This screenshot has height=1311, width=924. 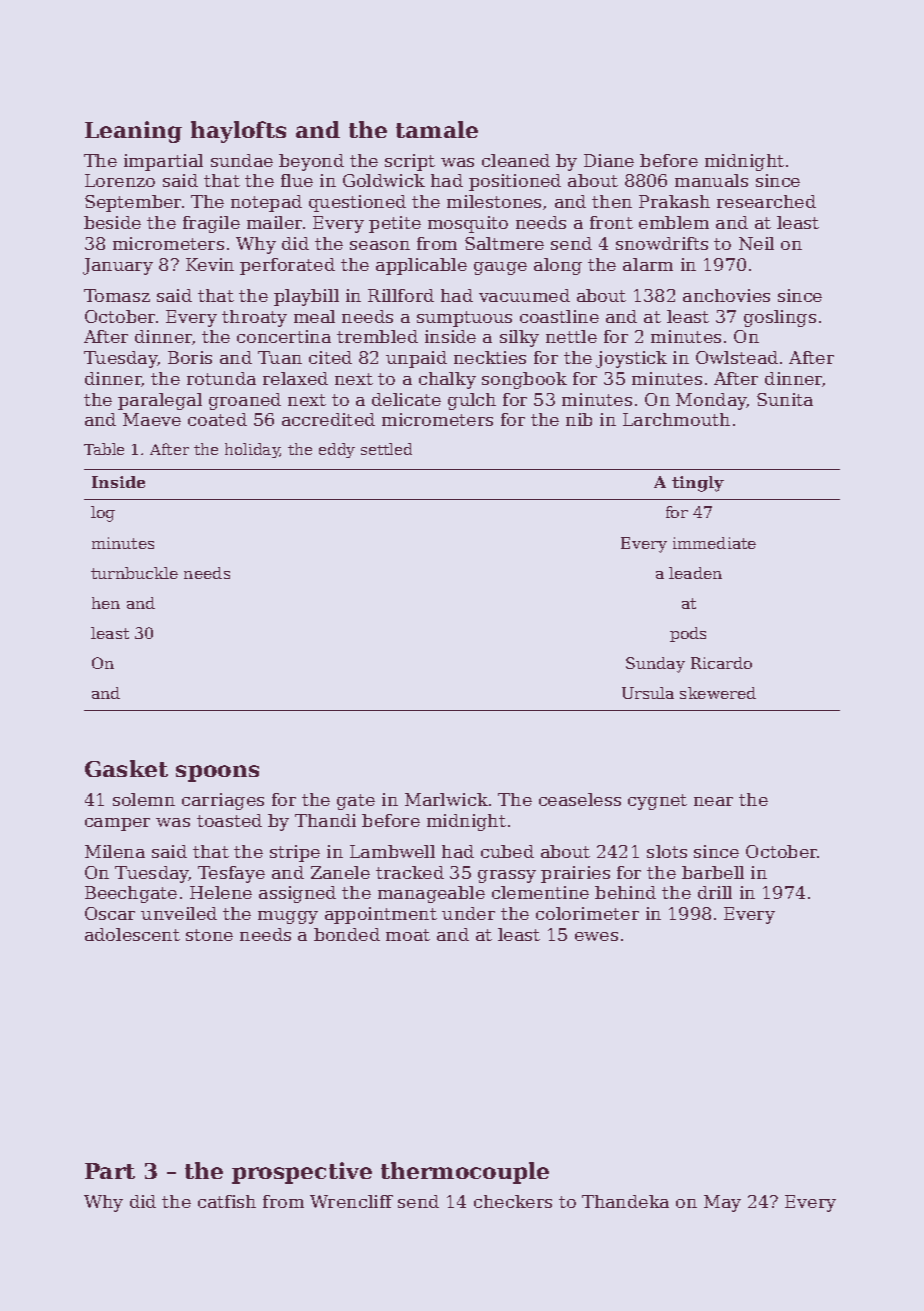 I want to click on Leaning, so click(x=133, y=132).
